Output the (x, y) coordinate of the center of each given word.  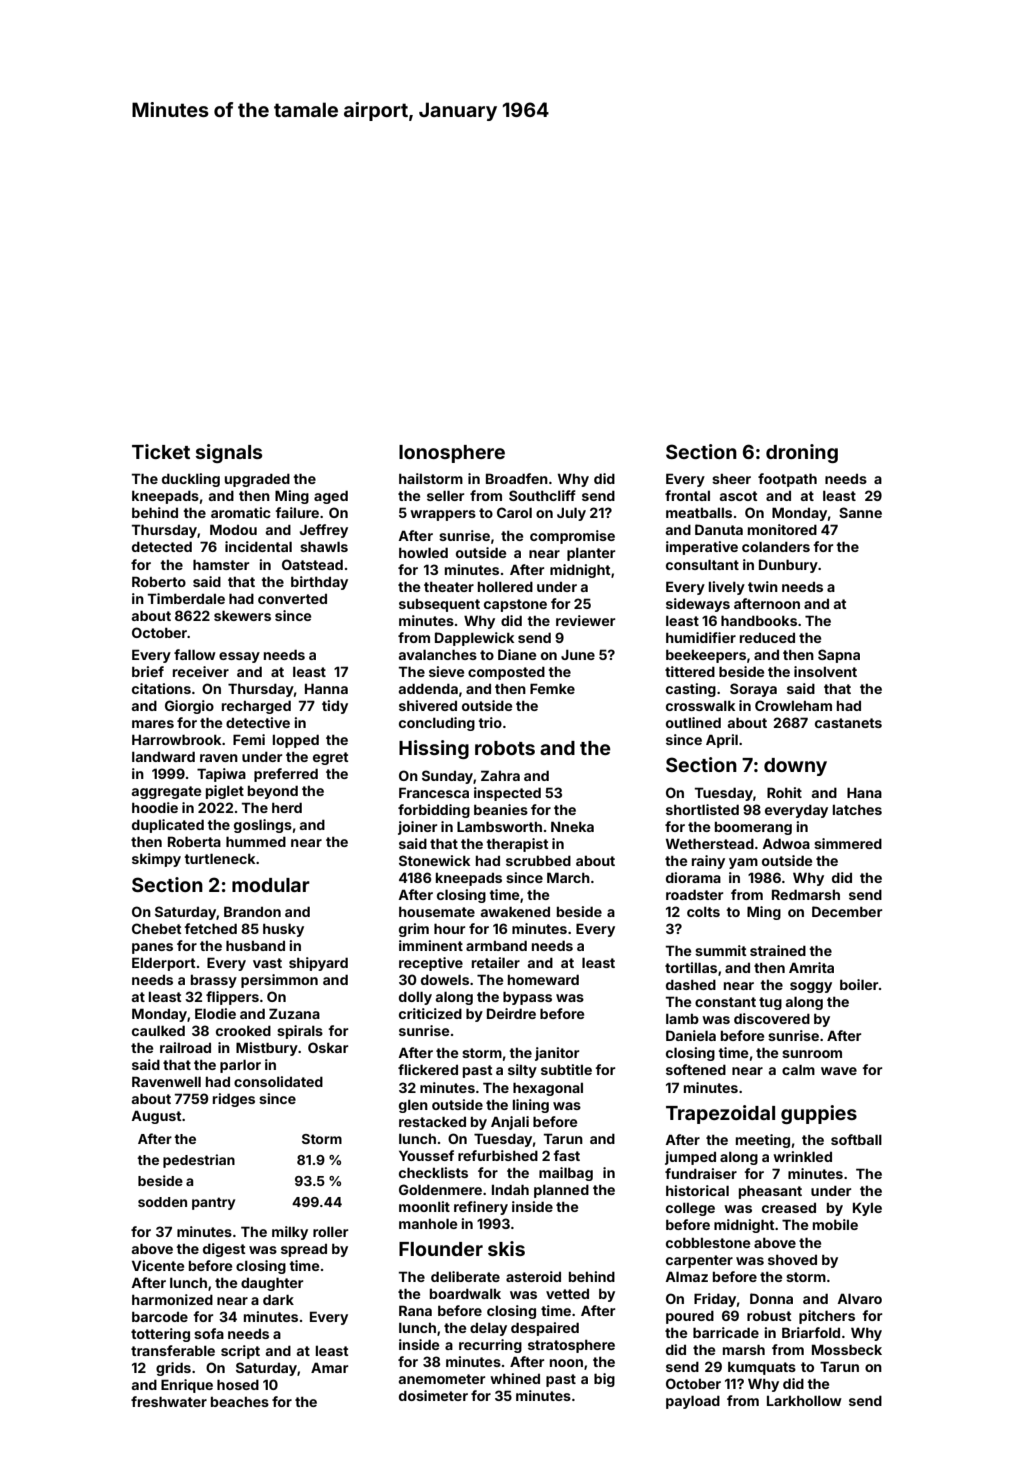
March (568, 877)
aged (331, 497)
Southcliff (542, 495)
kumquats (762, 1368)
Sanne (860, 512)
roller (331, 1231)
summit (720, 950)
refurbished (498, 1155)
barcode (160, 1316)
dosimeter (433, 1395)
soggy (811, 987)
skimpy (156, 860)
